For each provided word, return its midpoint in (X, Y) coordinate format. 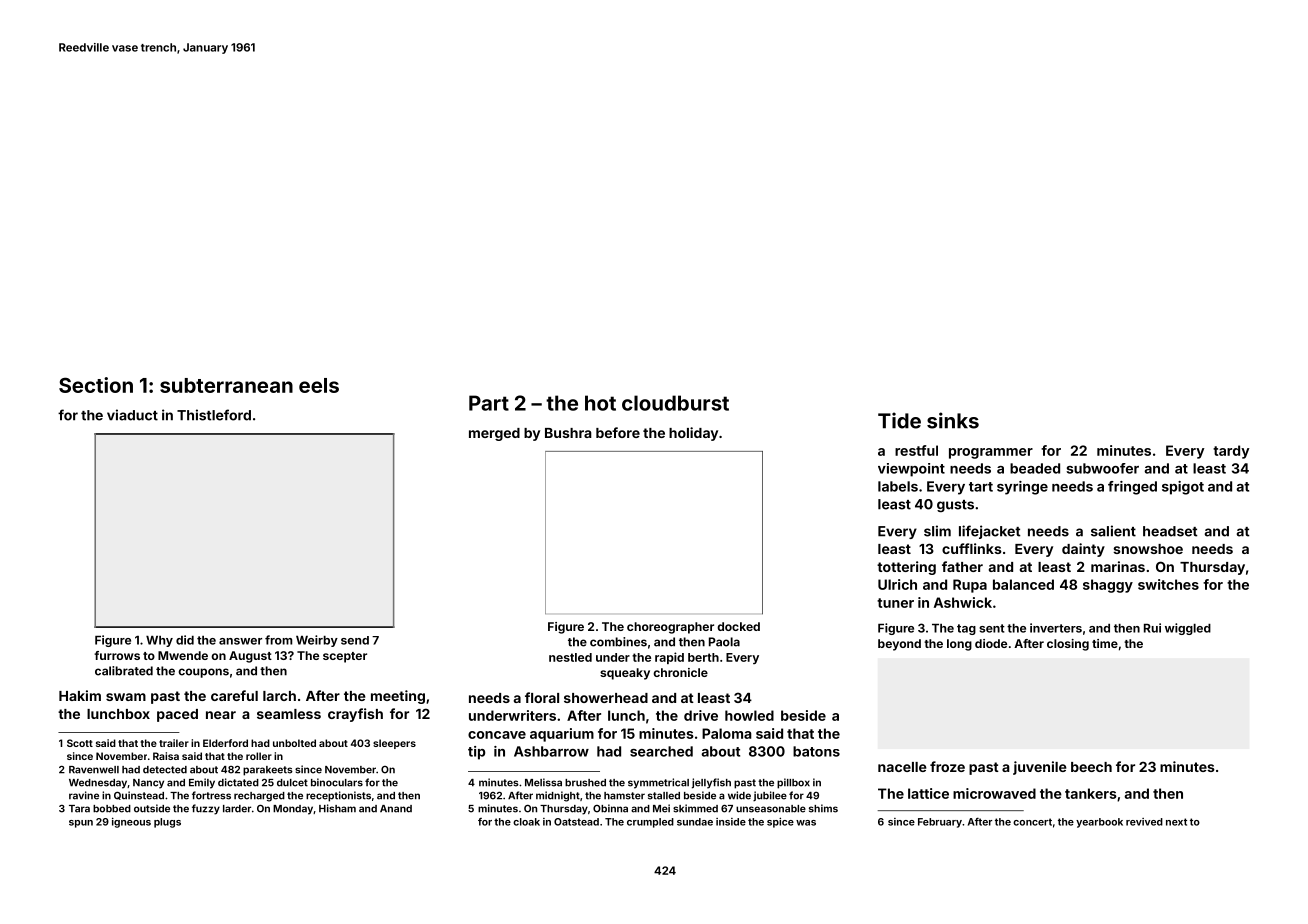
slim (937, 531)
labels (898, 486)
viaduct (132, 415)
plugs (167, 823)
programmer (991, 453)
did (185, 640)
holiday (693, 434)
